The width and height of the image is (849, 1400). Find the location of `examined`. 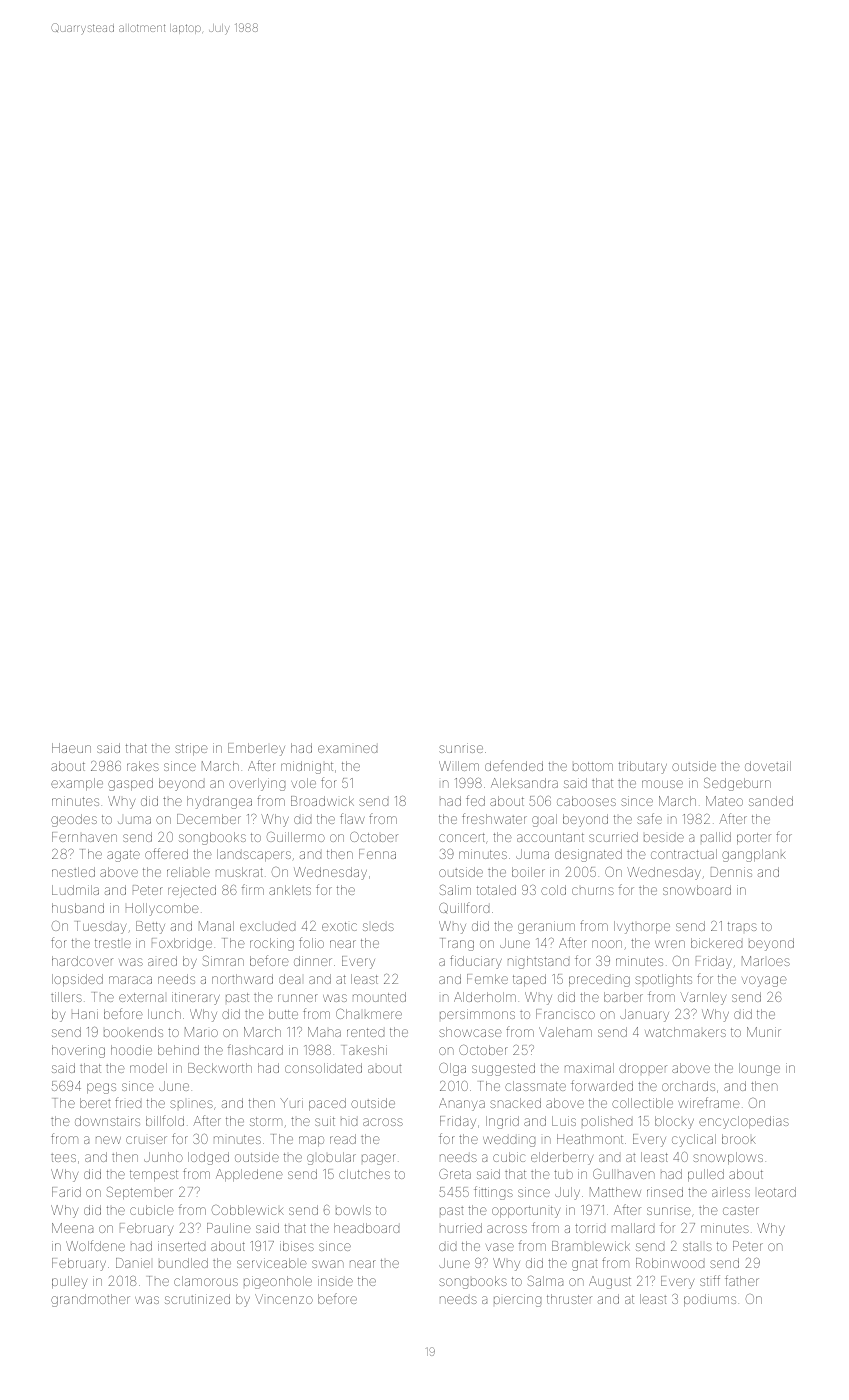

examined is located at coordinates (347, 749).
